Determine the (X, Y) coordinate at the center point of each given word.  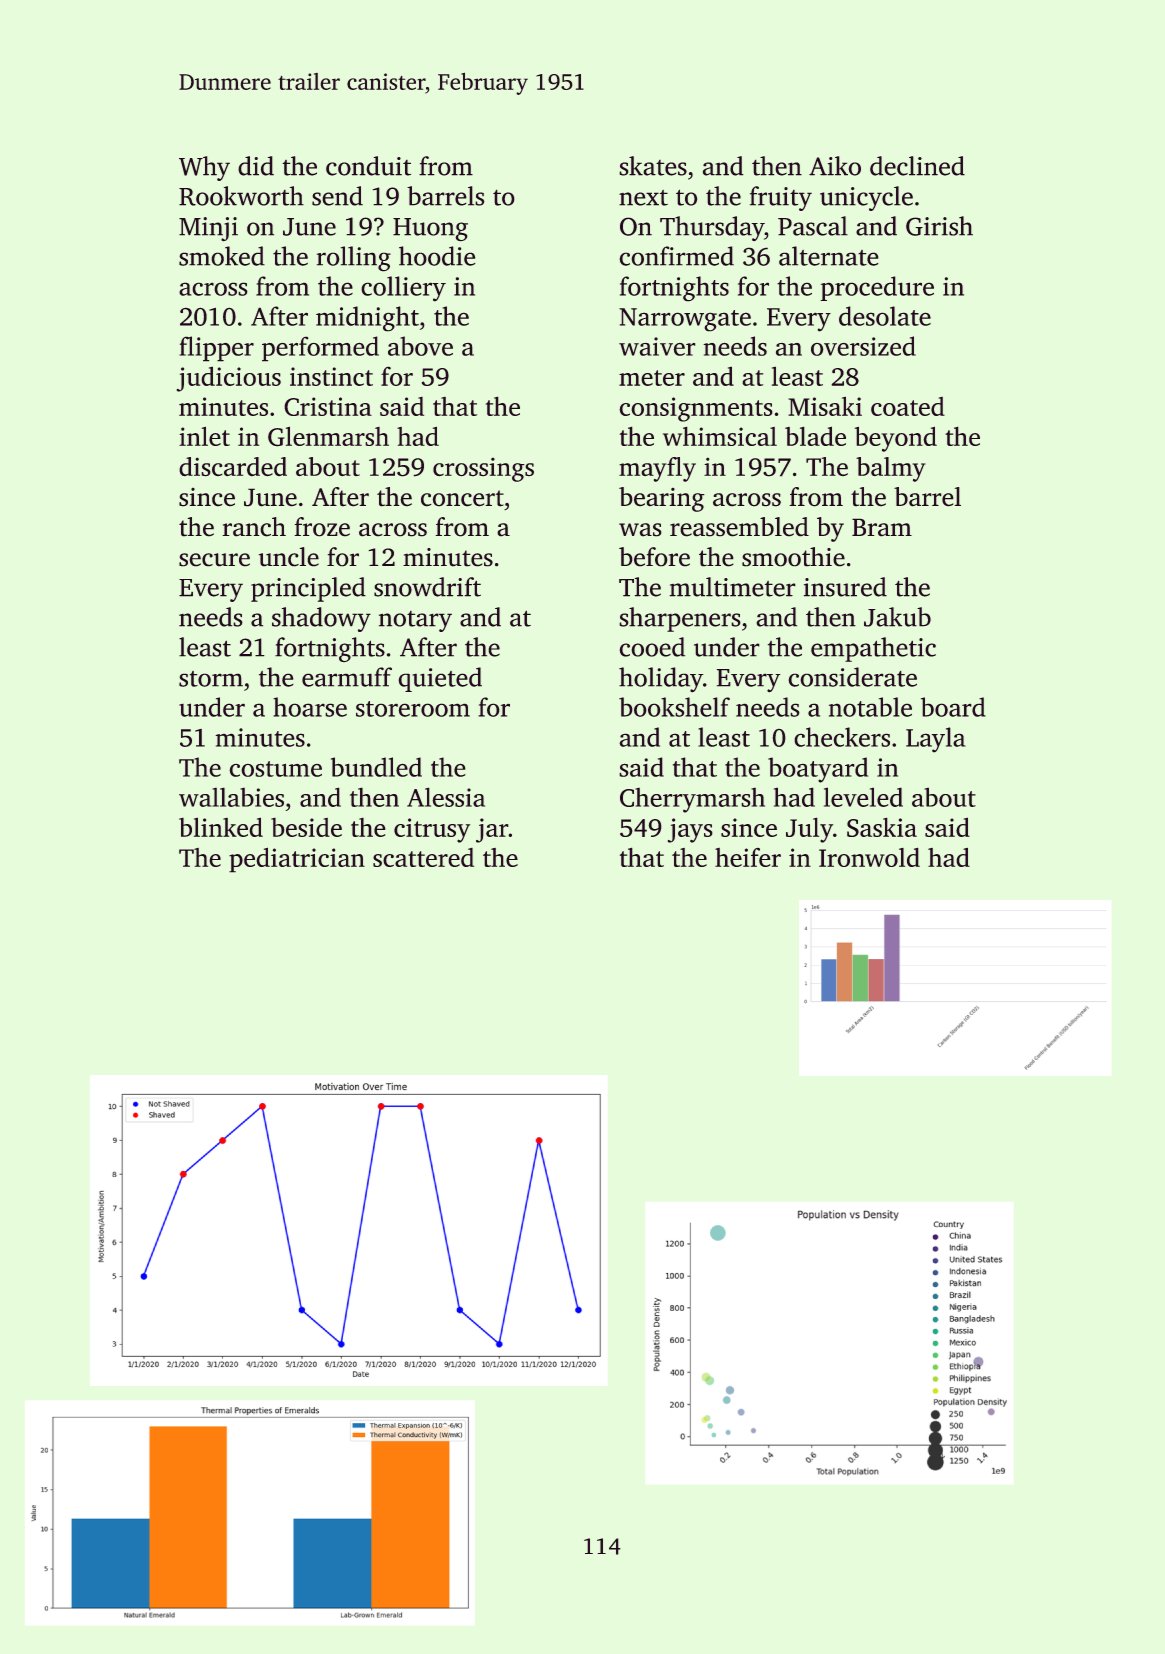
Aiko (835, 166)
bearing (662, 499)
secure (214, 560)
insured (845, 587)
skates (653, 166)
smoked (222, 256)
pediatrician (297, 860)
